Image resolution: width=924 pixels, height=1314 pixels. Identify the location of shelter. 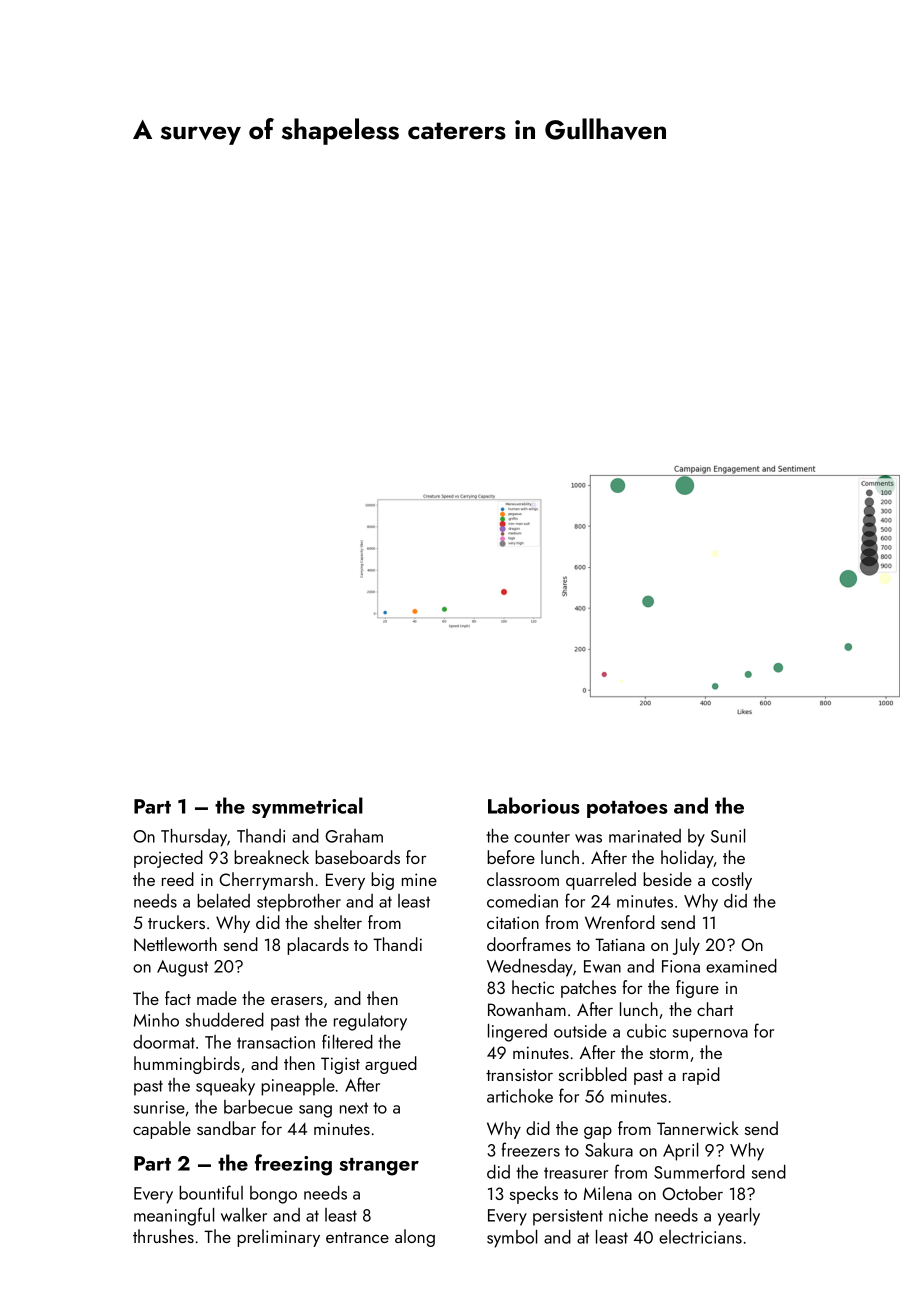
(338, 922).
